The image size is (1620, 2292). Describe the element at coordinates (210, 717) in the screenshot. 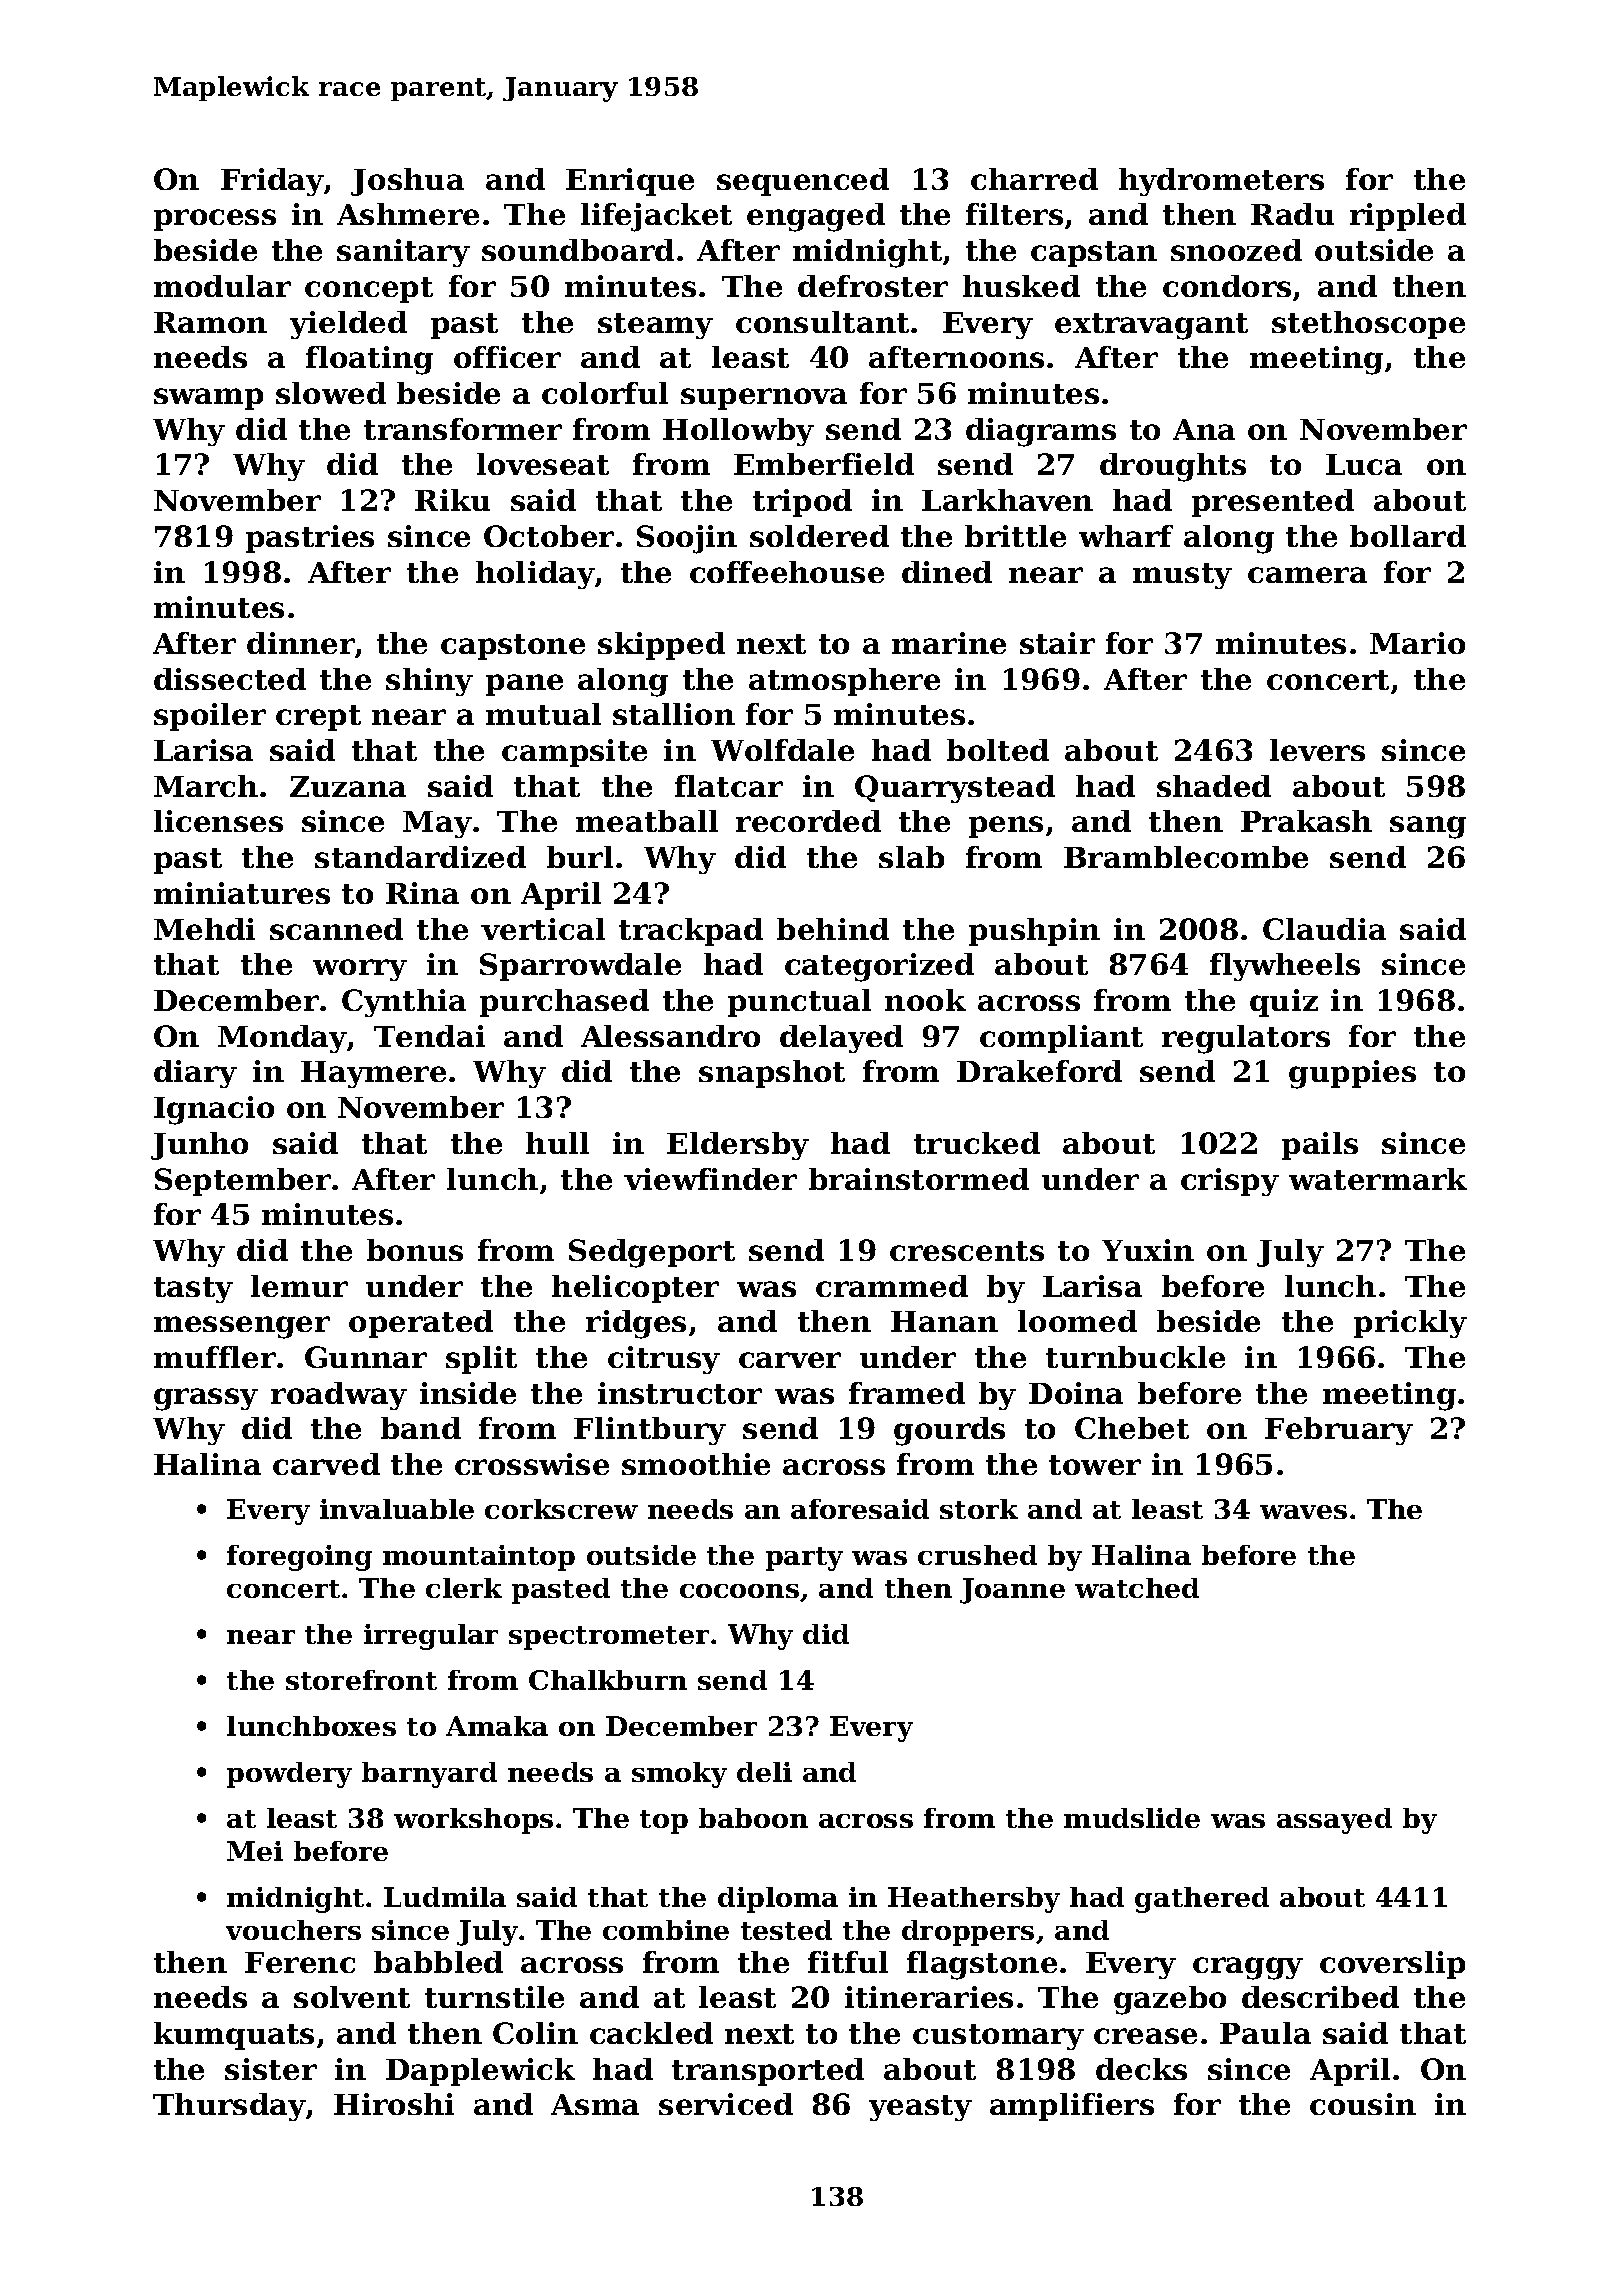

I see `spoiler` at that location.
